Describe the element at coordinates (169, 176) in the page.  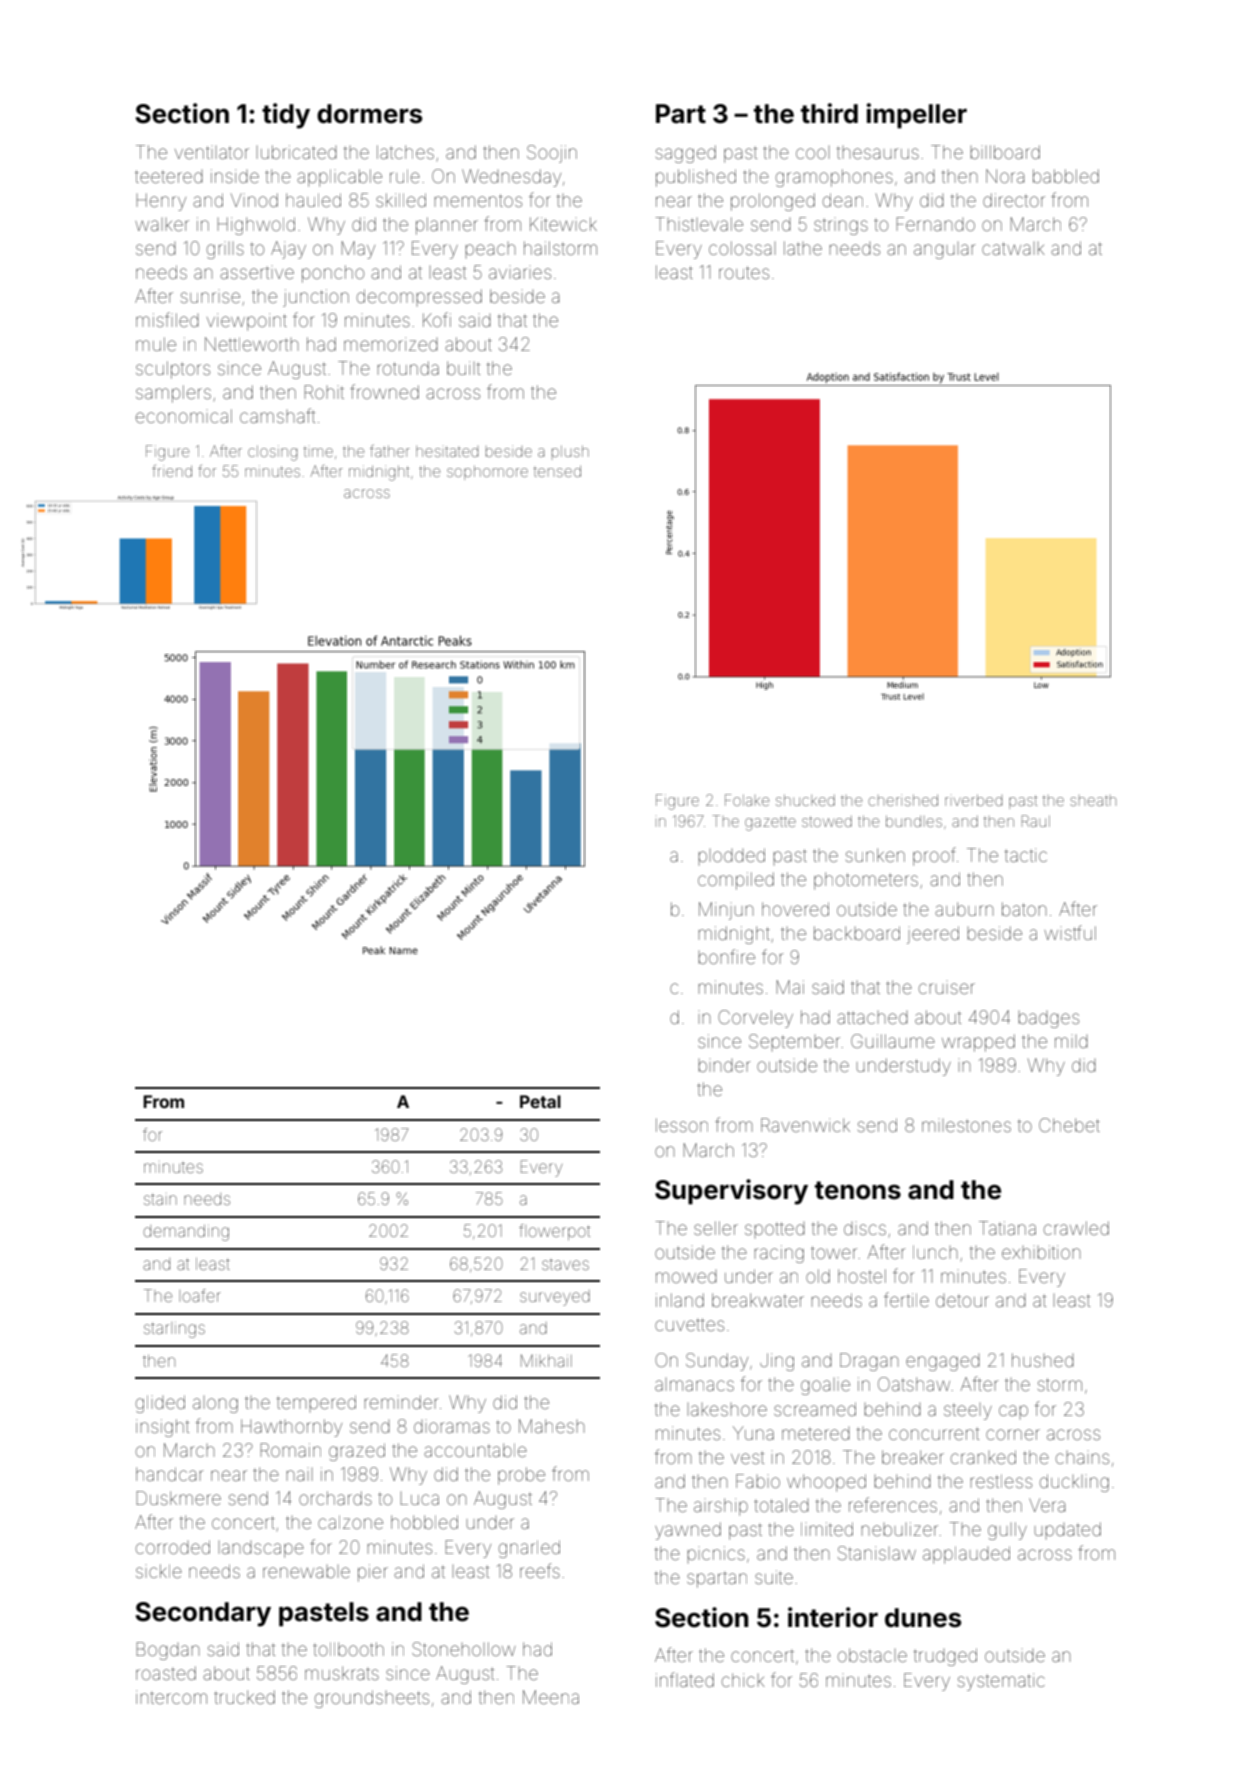
I see `teetered` at that location.
